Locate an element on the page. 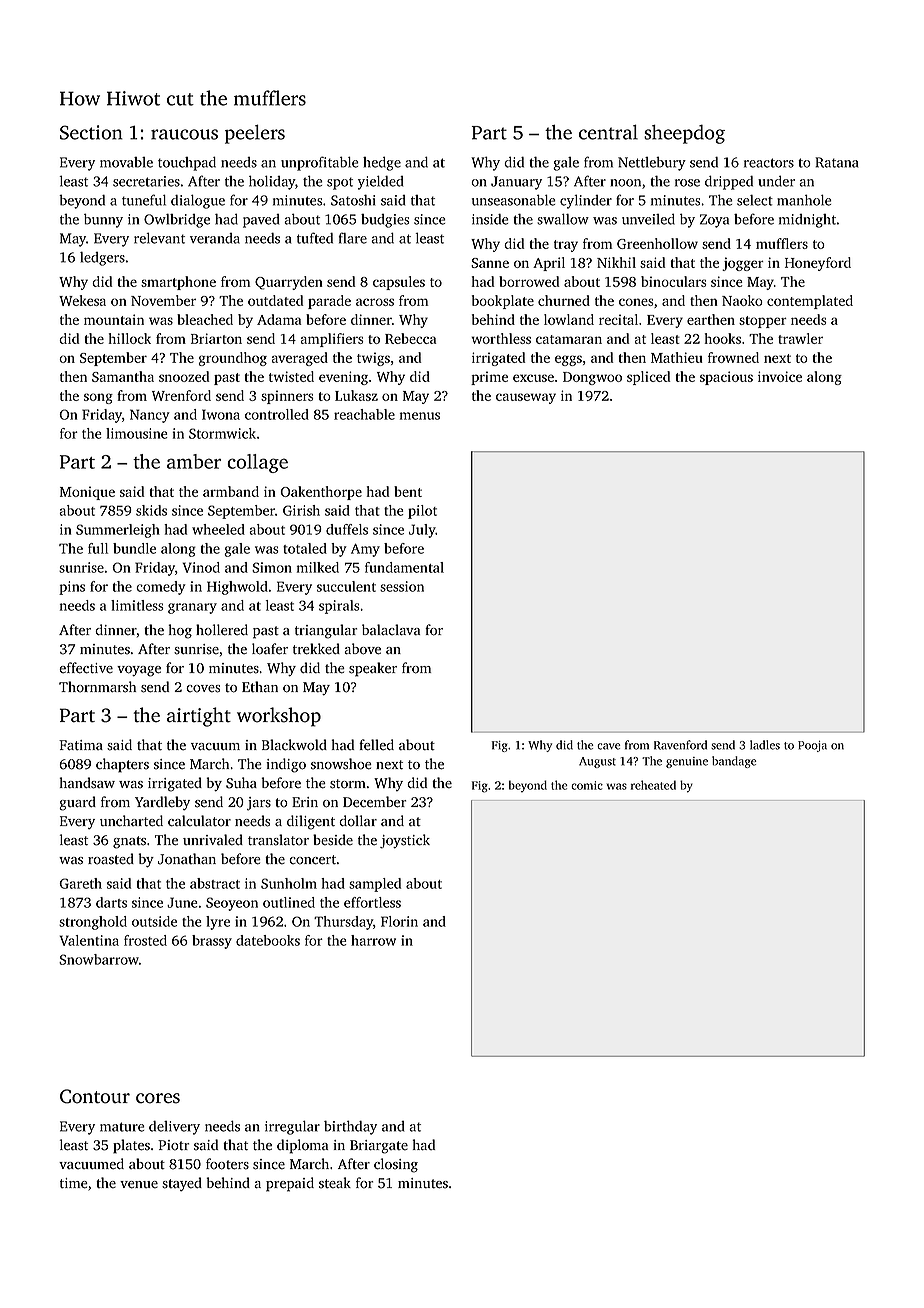 This page has width=924, height=1308. invoice is located at coordinates (780, 376).
